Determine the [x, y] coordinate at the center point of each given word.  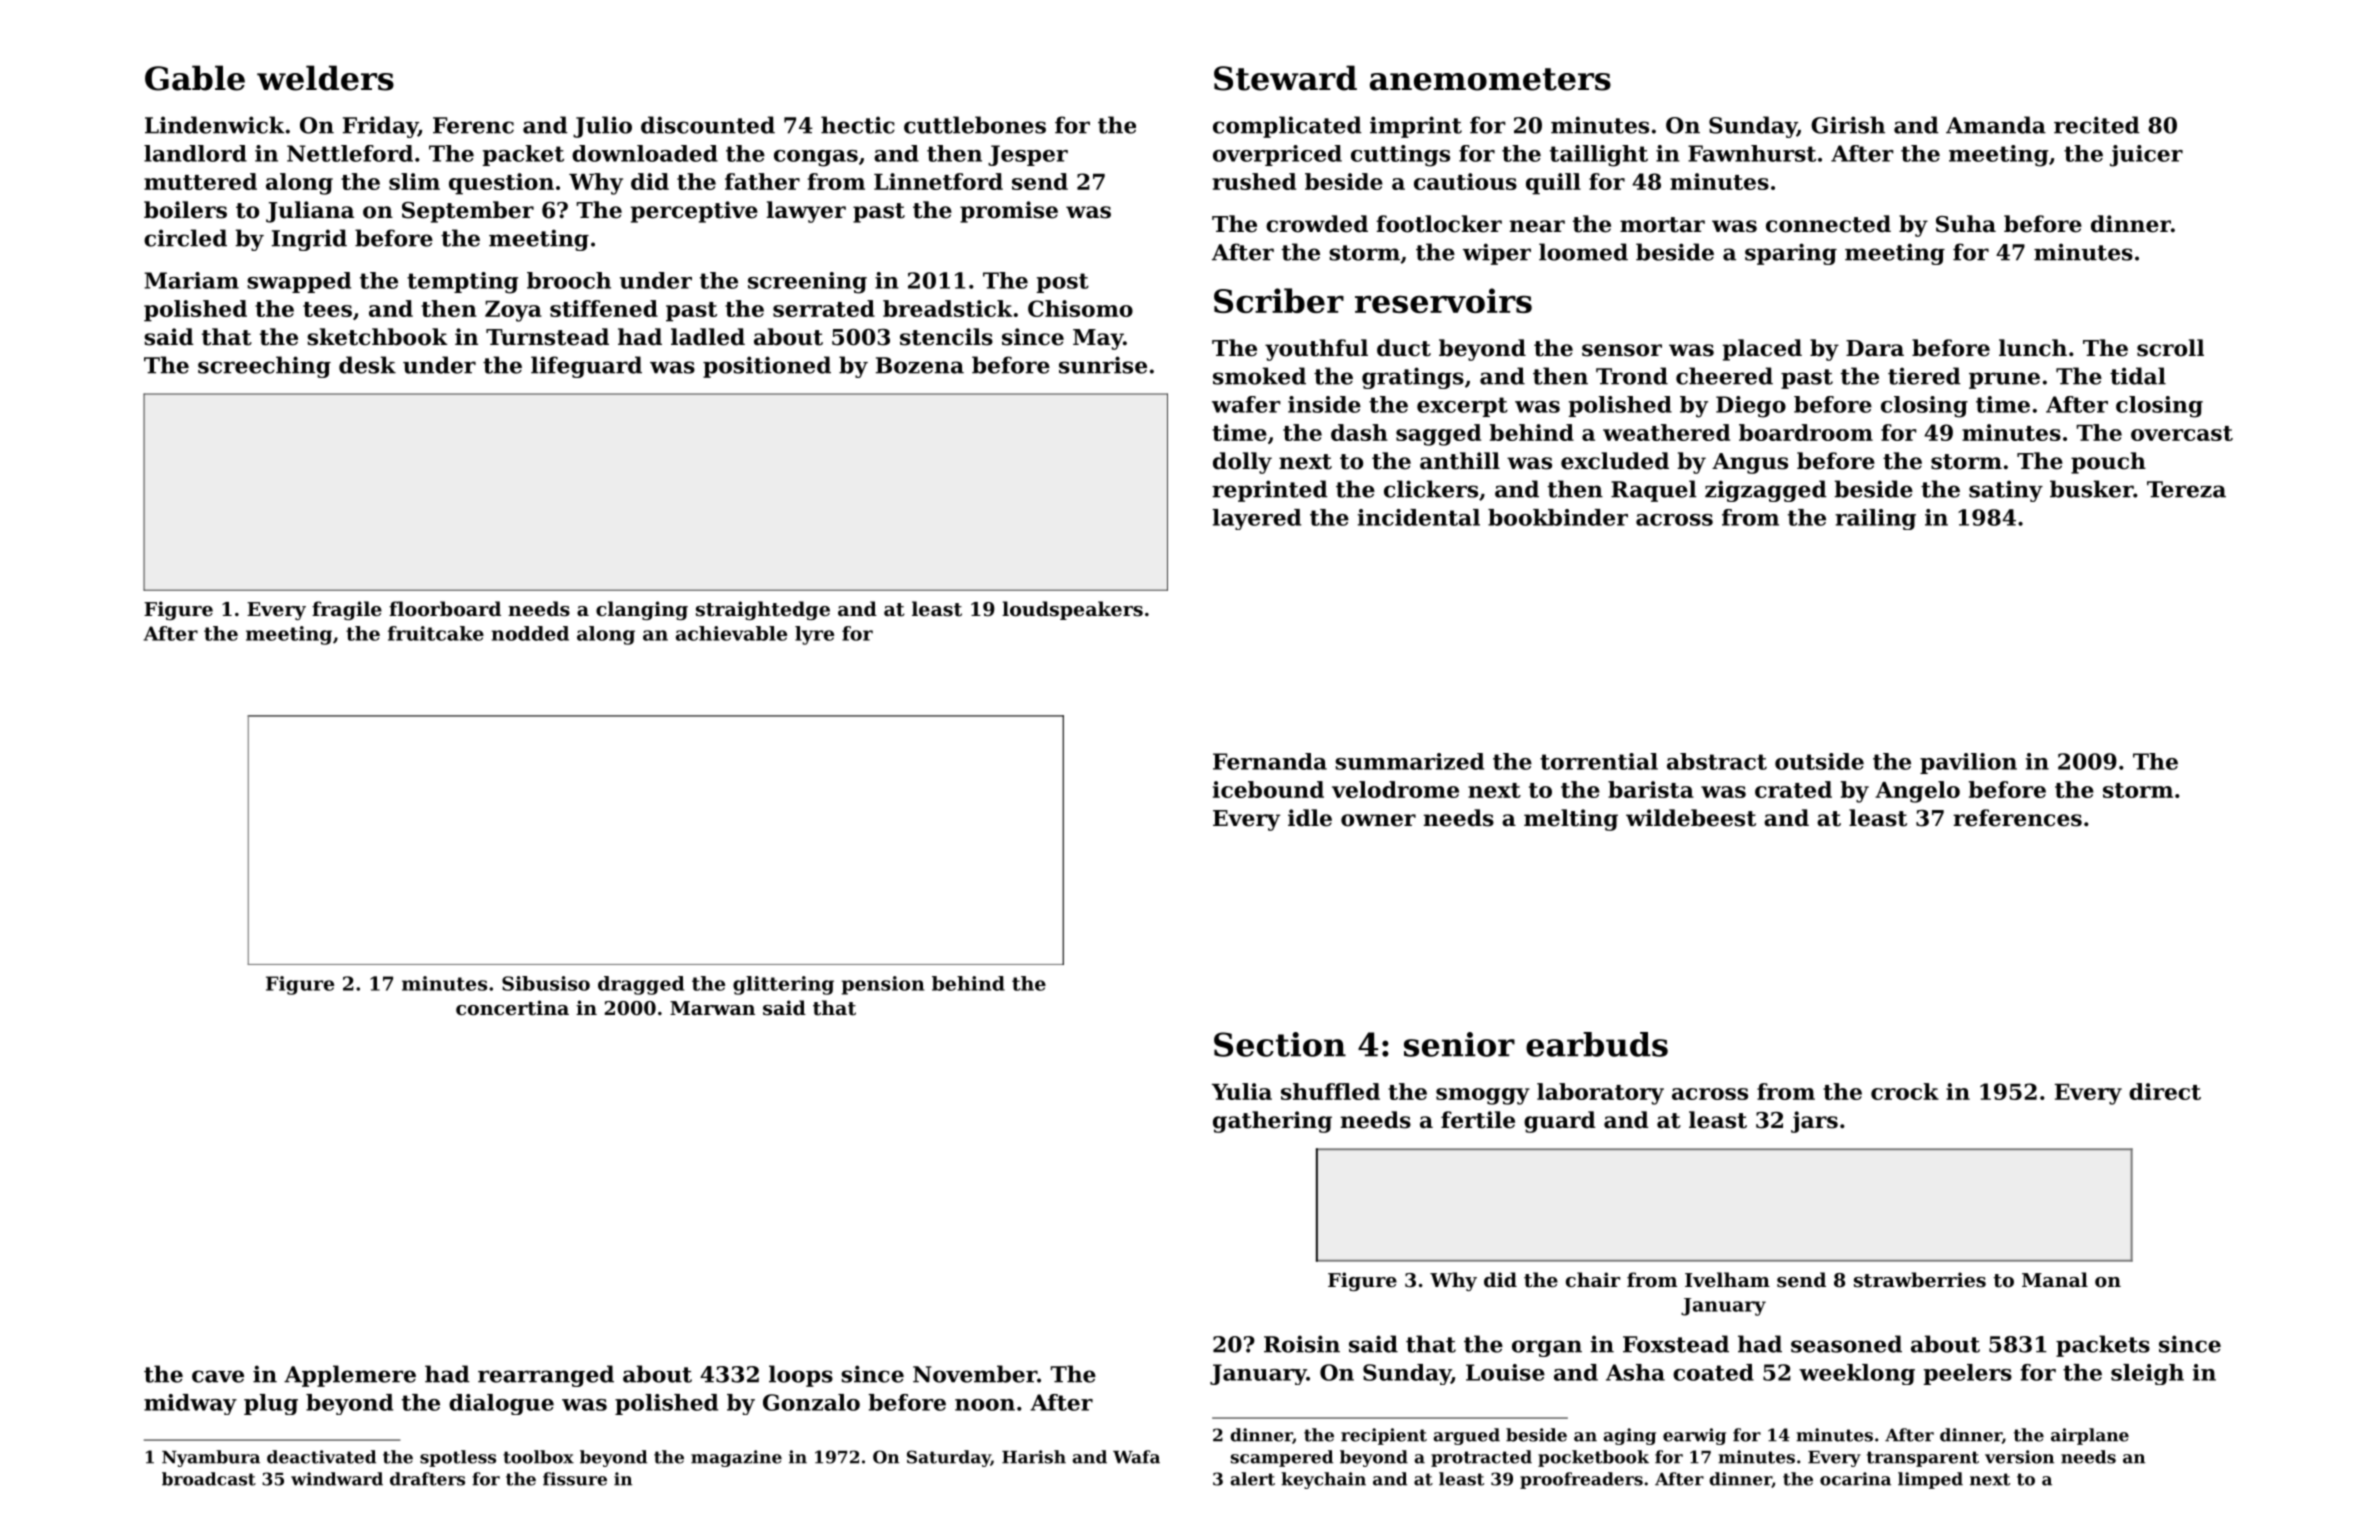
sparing [1791, 254]
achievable [731, 633]
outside [1819, 761]
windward [337, 1479]
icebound [1268, 789]
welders [325, 78]
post [1062, 283]
